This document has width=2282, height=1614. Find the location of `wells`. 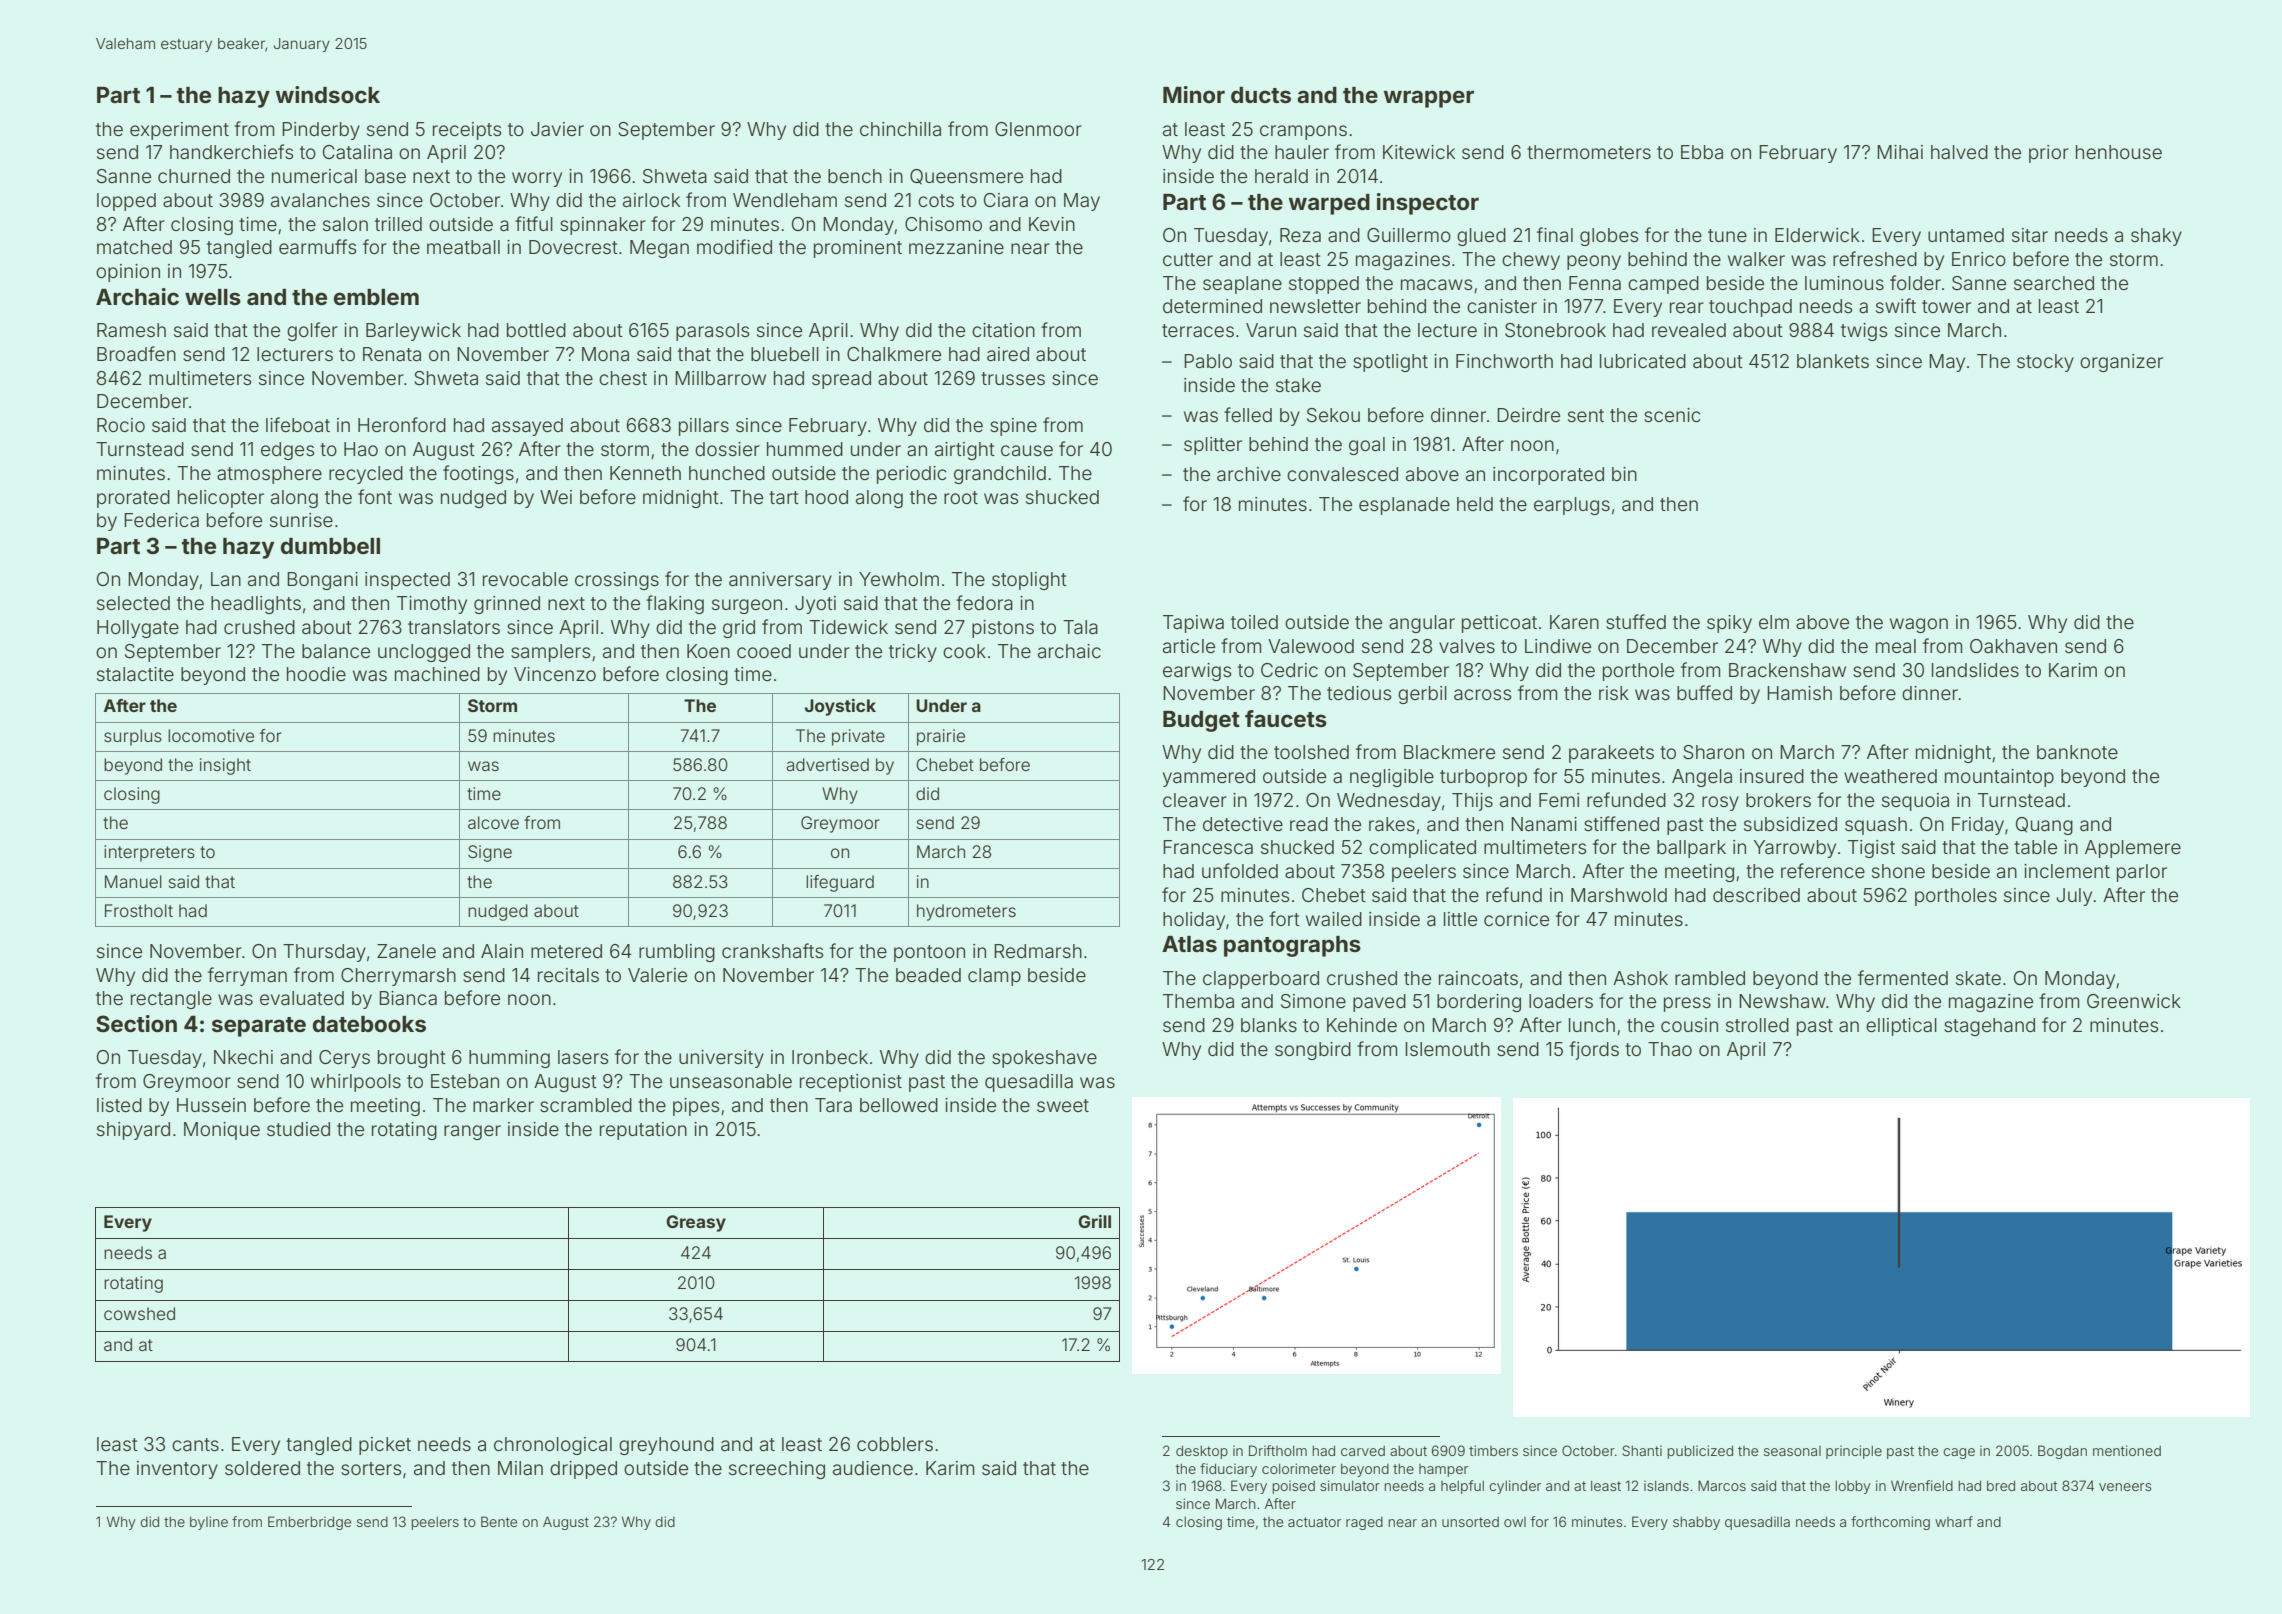

wells is located at coordinates (213, 297).
